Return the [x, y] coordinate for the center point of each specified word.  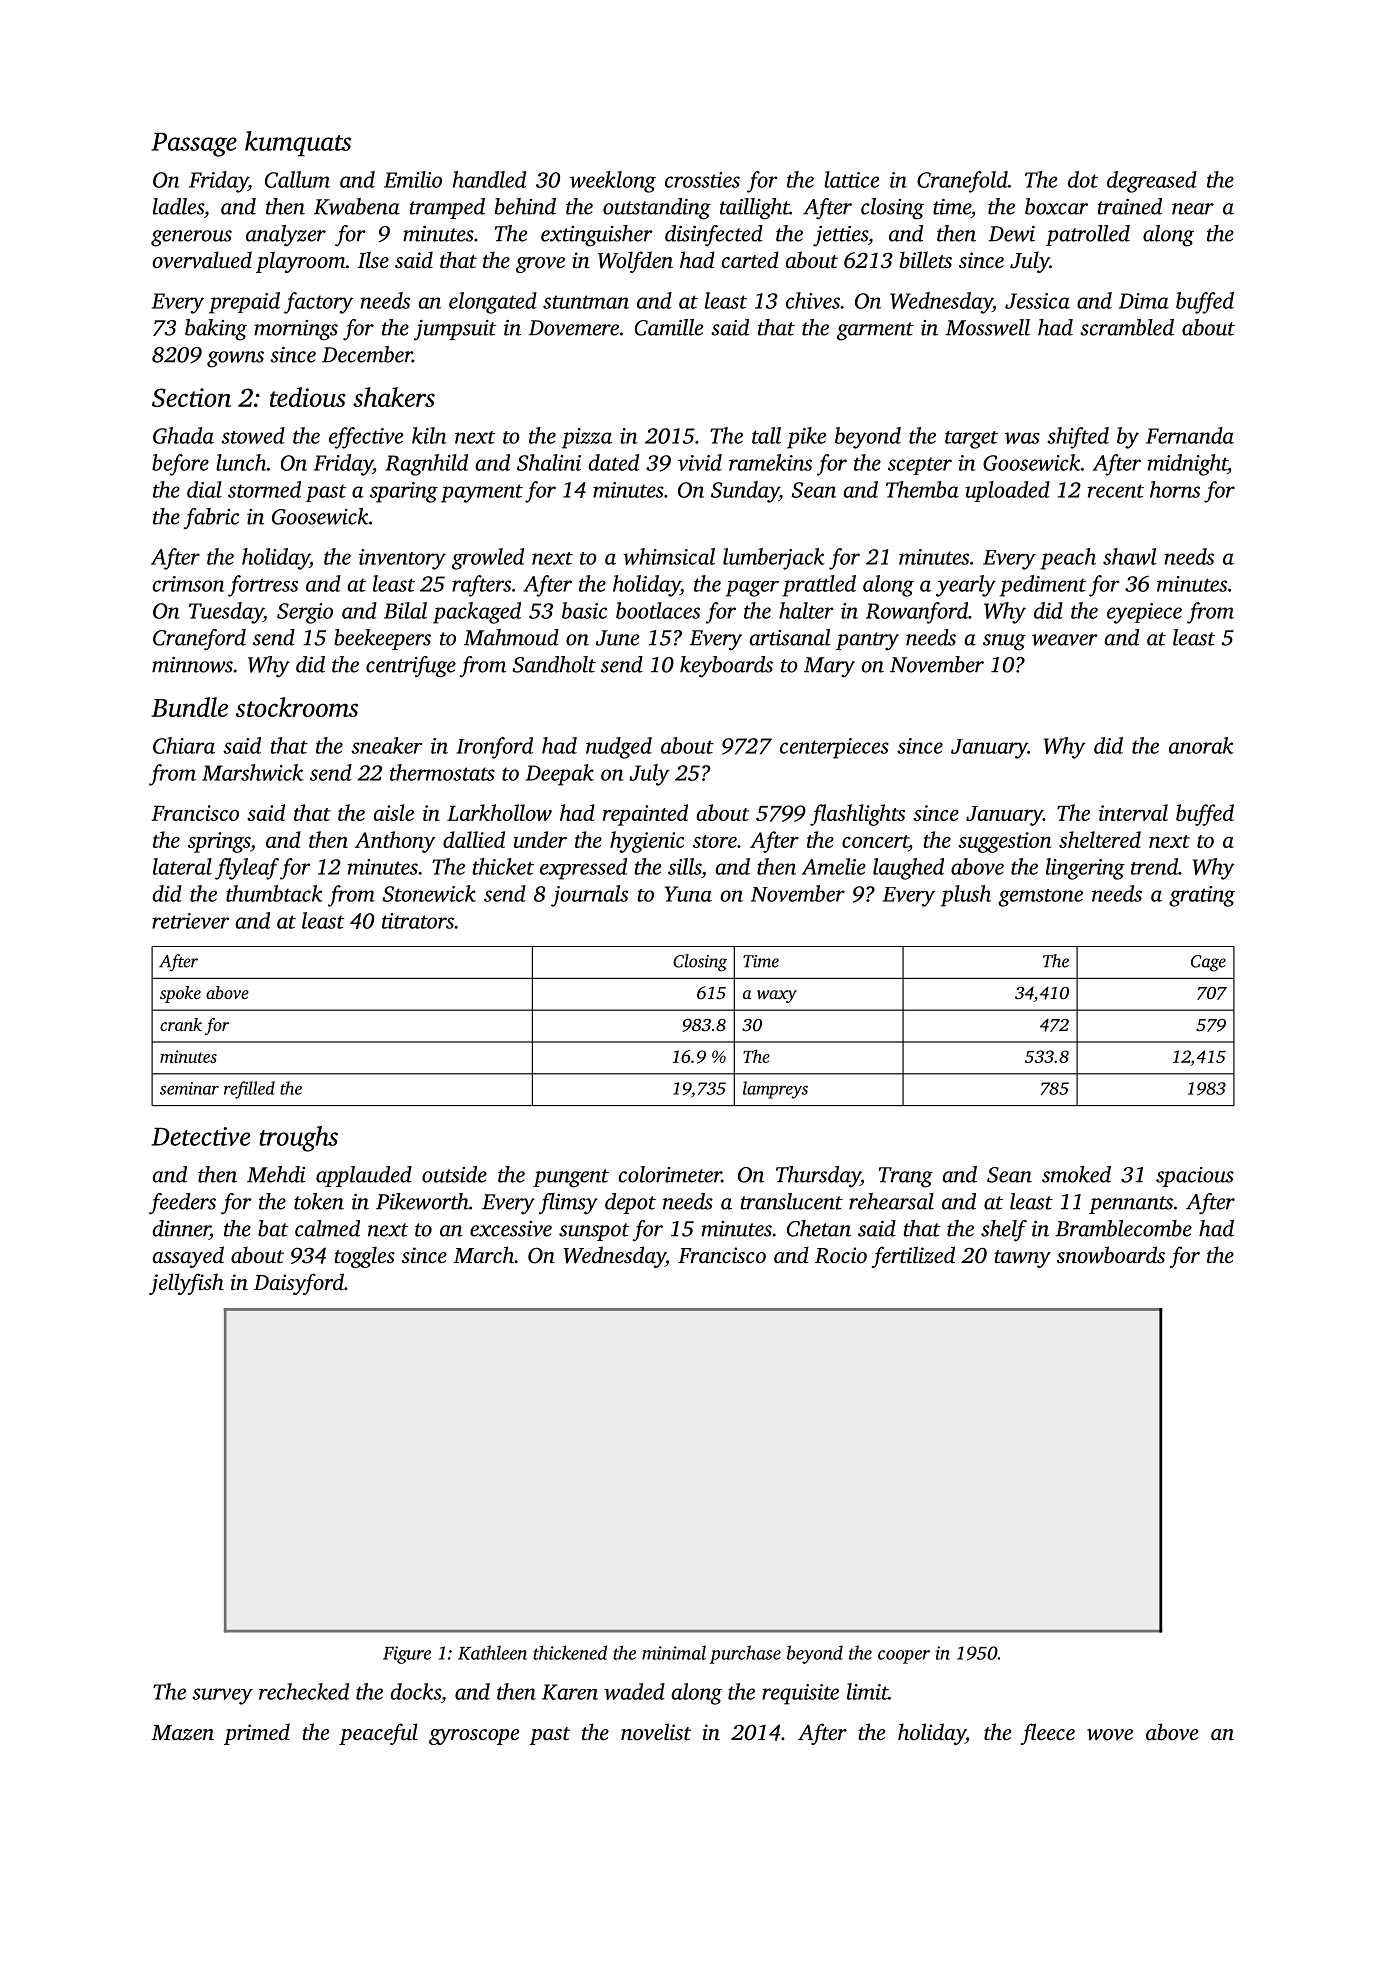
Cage [1208, 963]
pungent [571, 1178]
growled [488, 559]
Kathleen [492, 1652]
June [617, 638]
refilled [249, 1090]
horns [1175, 489]
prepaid [244, 303]
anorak [1201, 745]
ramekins [770, 462]
